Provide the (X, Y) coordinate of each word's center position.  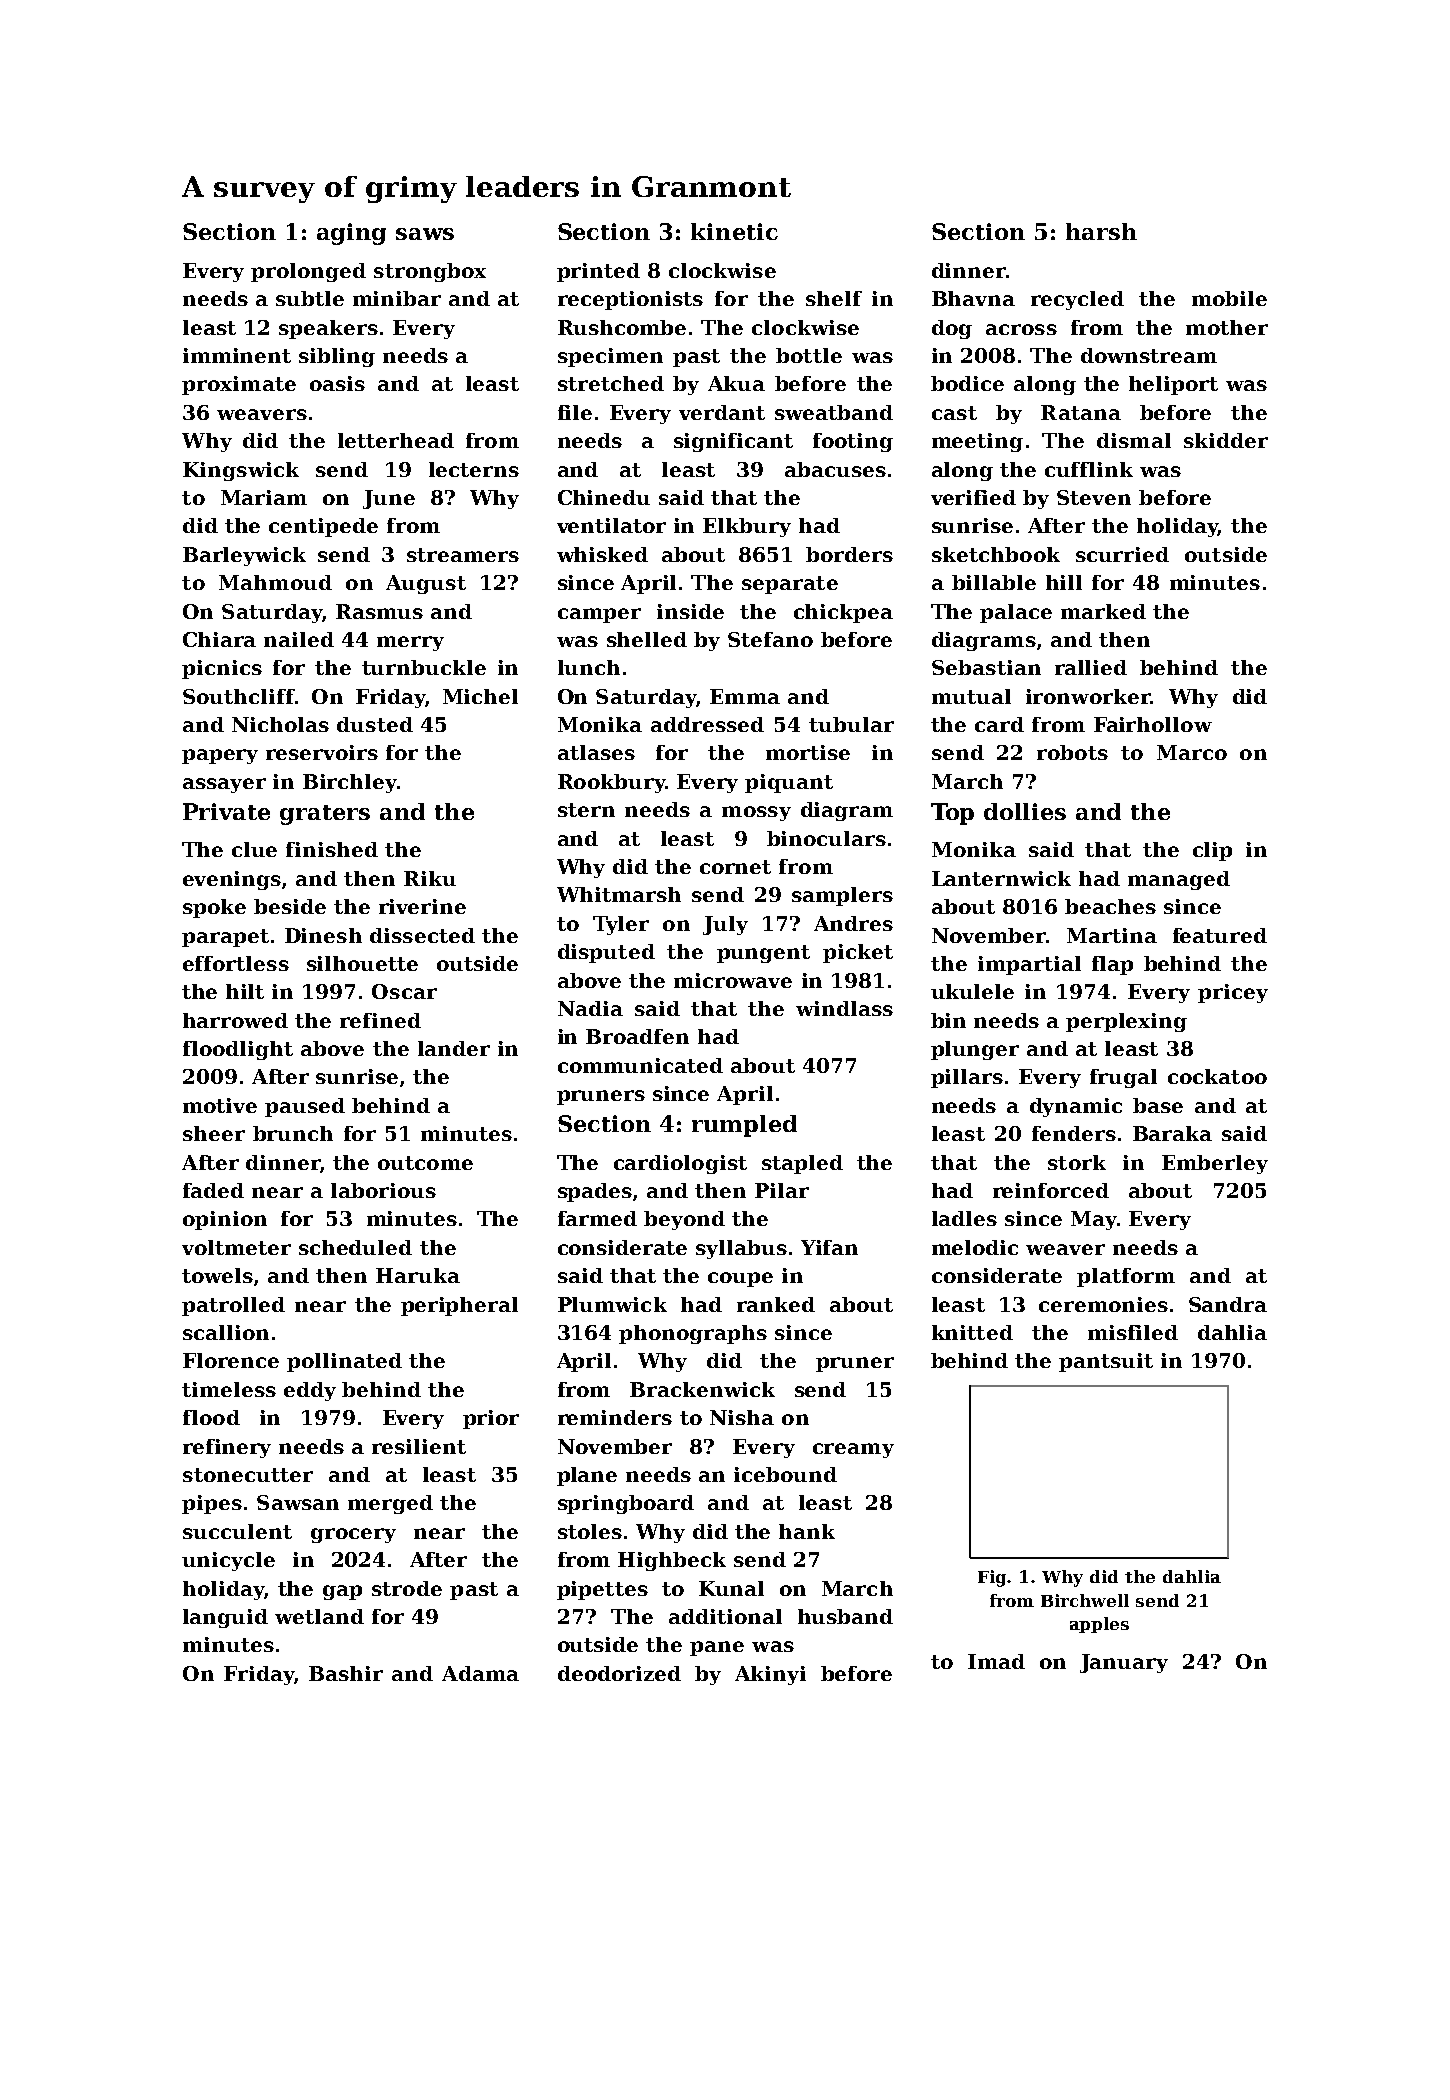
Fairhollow (1153, 724)
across (1021, 329)
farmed (597, 1218)
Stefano (770, 639)
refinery (227, 1448)
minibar (397, 298)
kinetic (734, 231)
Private (226, 811)
